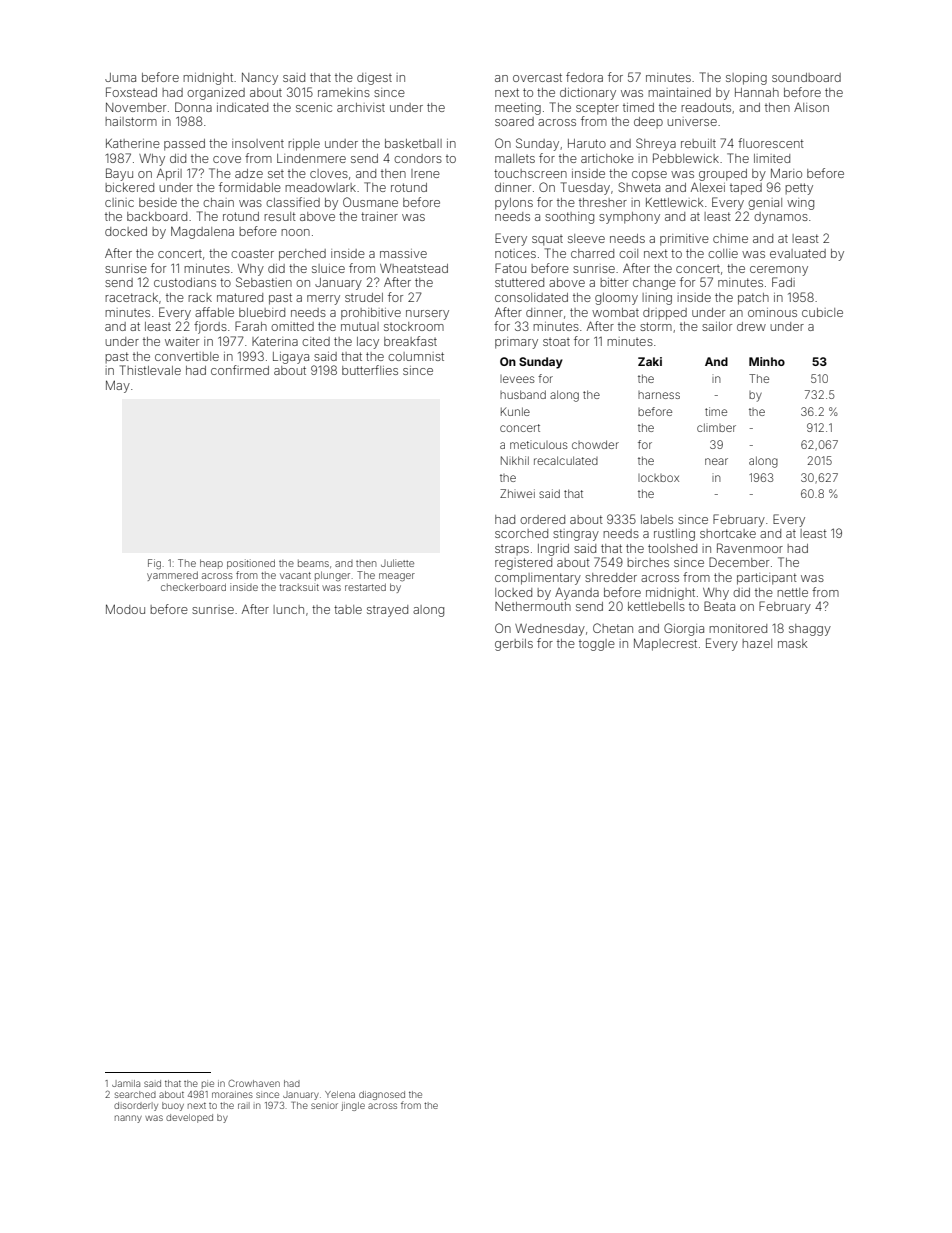 The height and width of the screenshot is (1233, 952). Describe the element at coordinates (329, 173) in the screenshot. I see `cloves` at that location.
